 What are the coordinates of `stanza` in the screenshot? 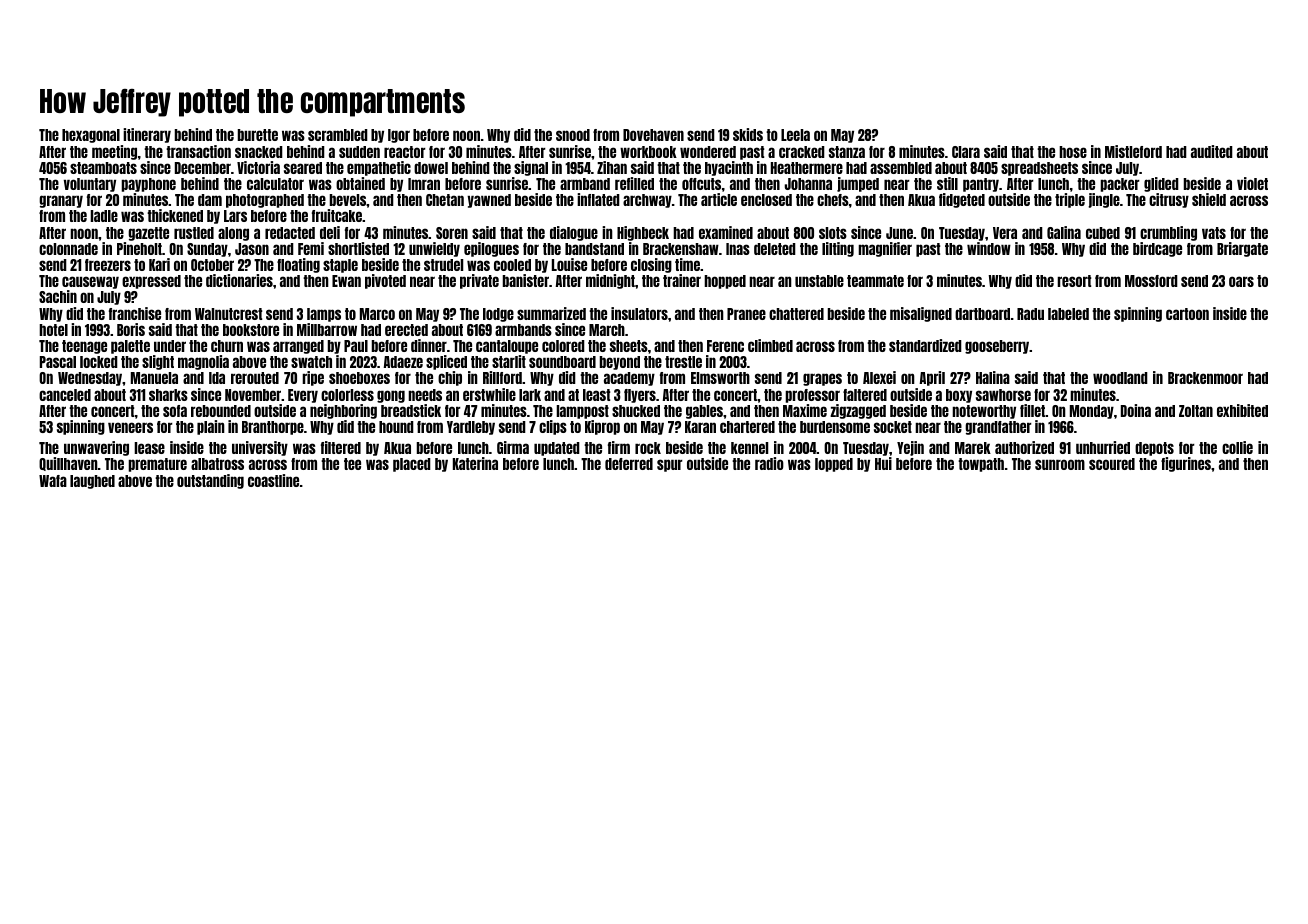 It's located at (847, 152).
